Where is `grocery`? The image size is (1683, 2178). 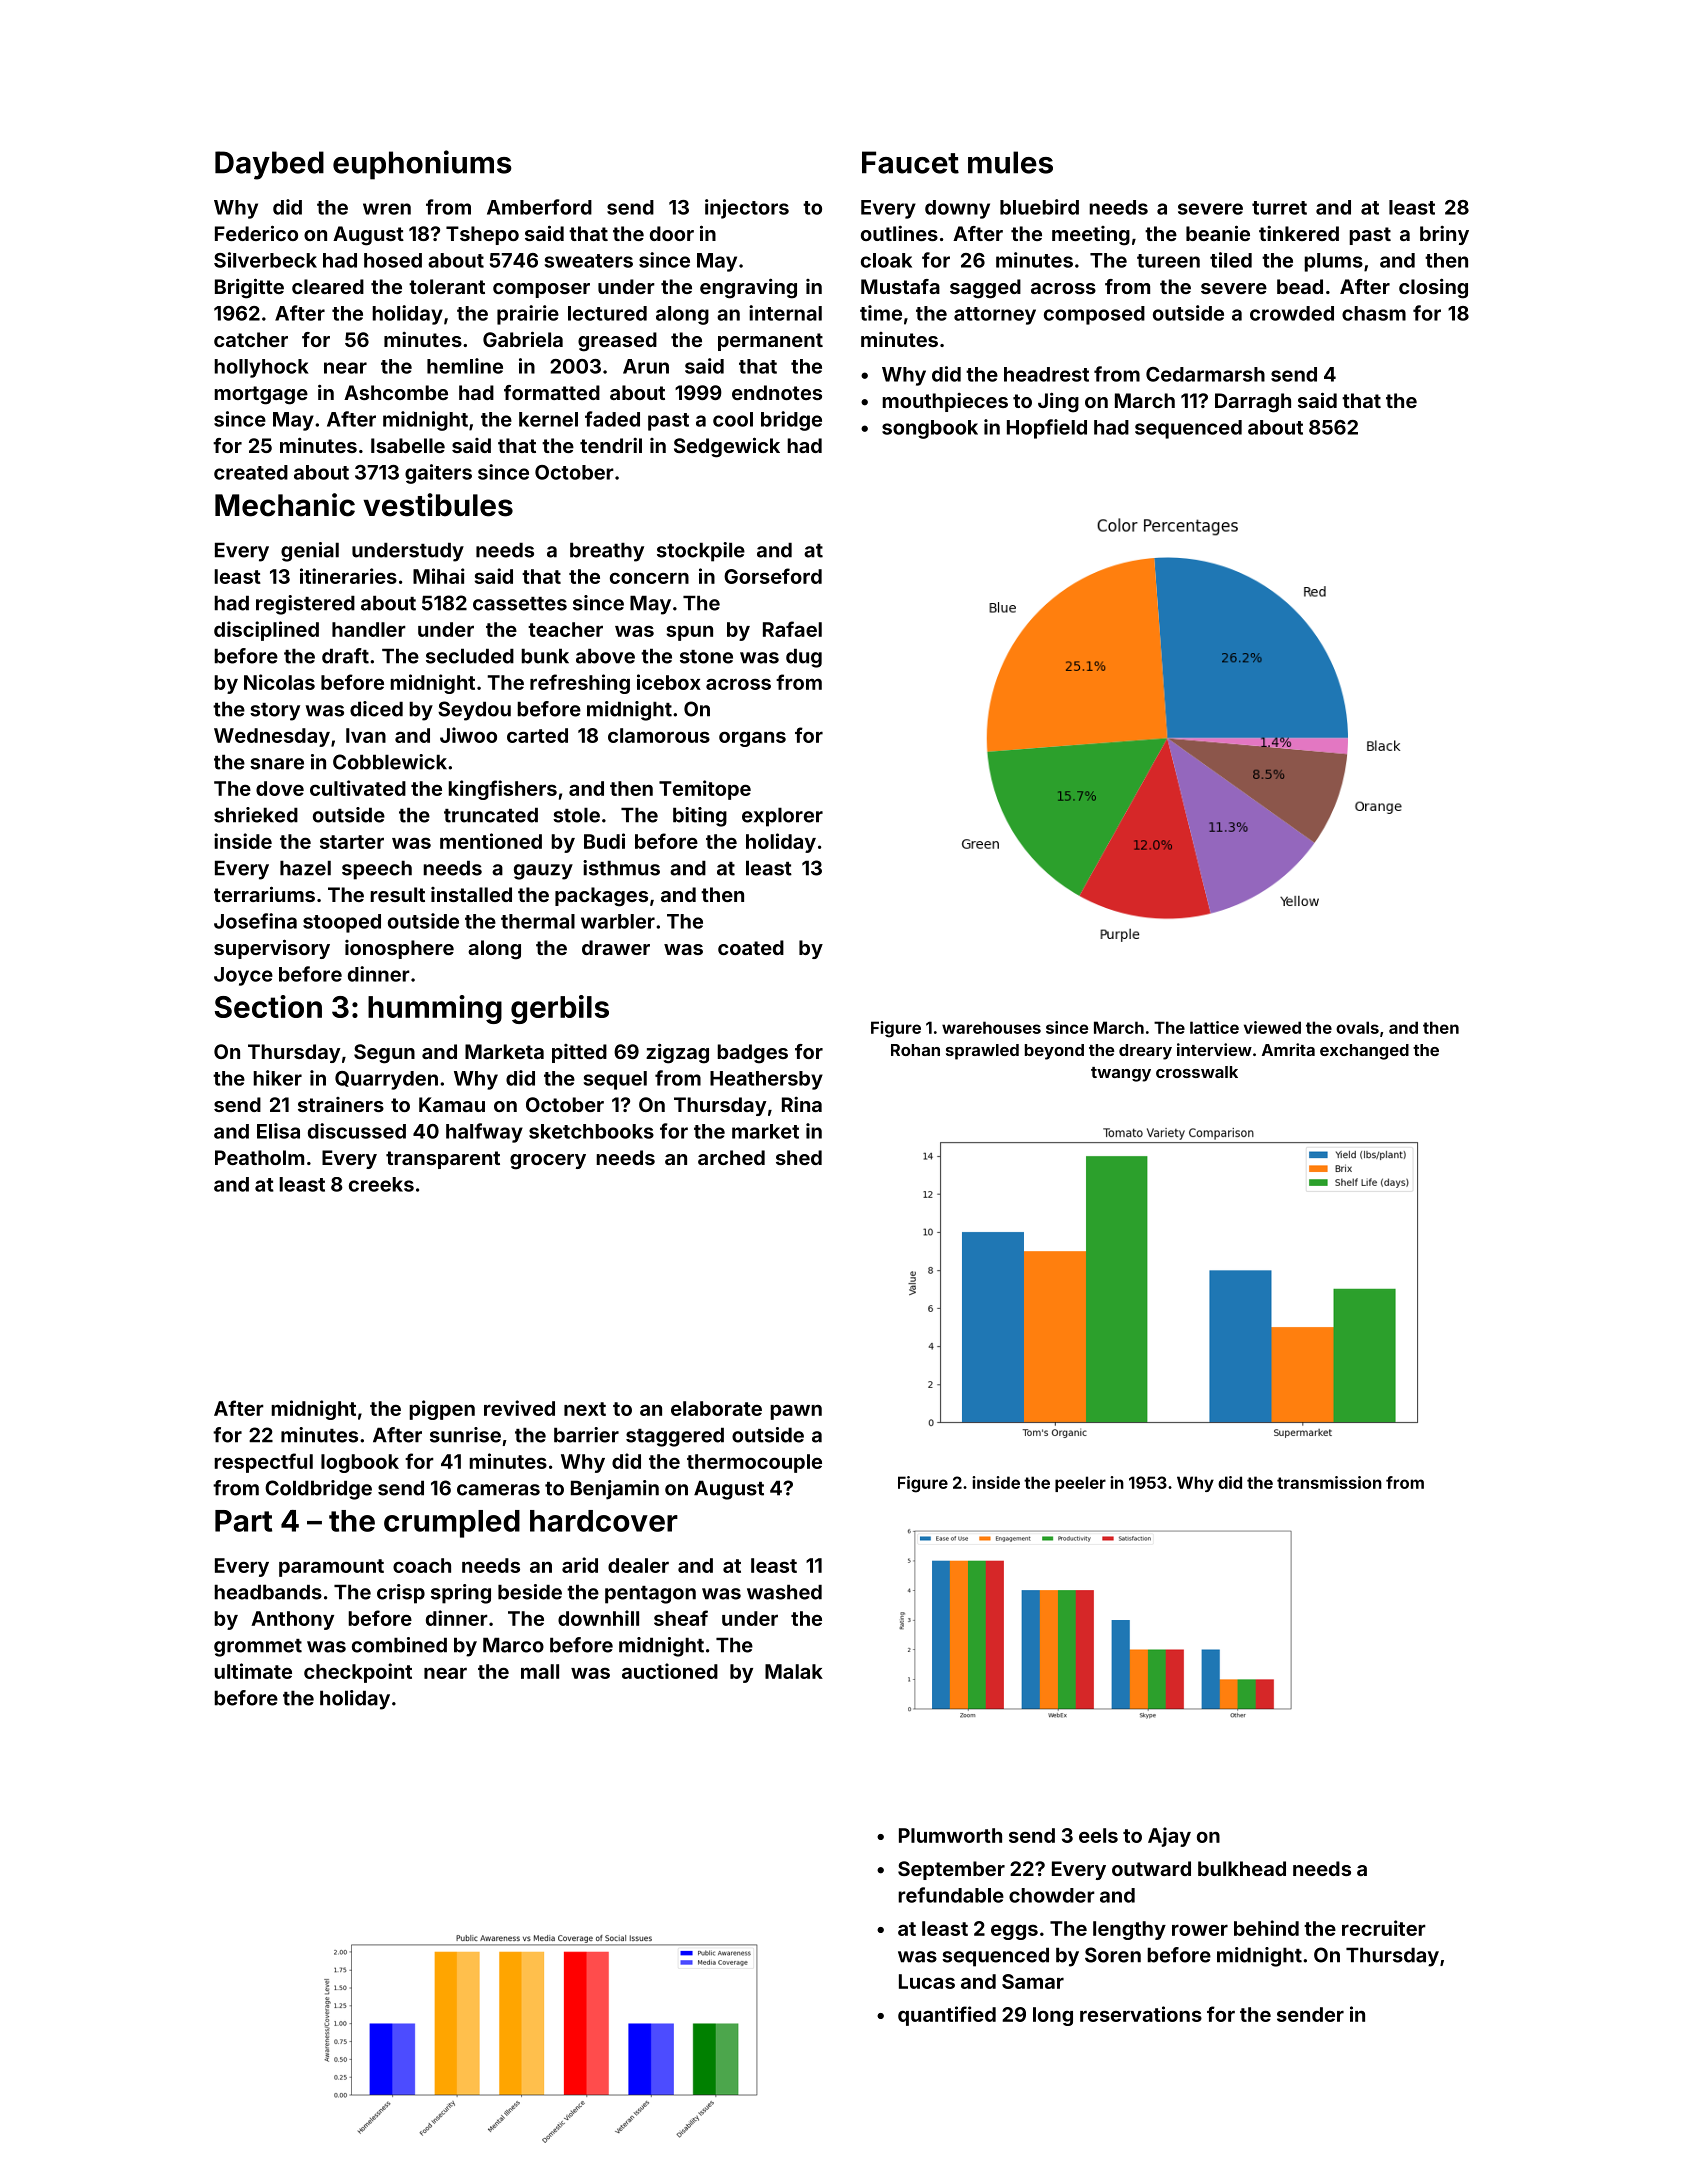 grocery is located at coordinates (548, 1162).
